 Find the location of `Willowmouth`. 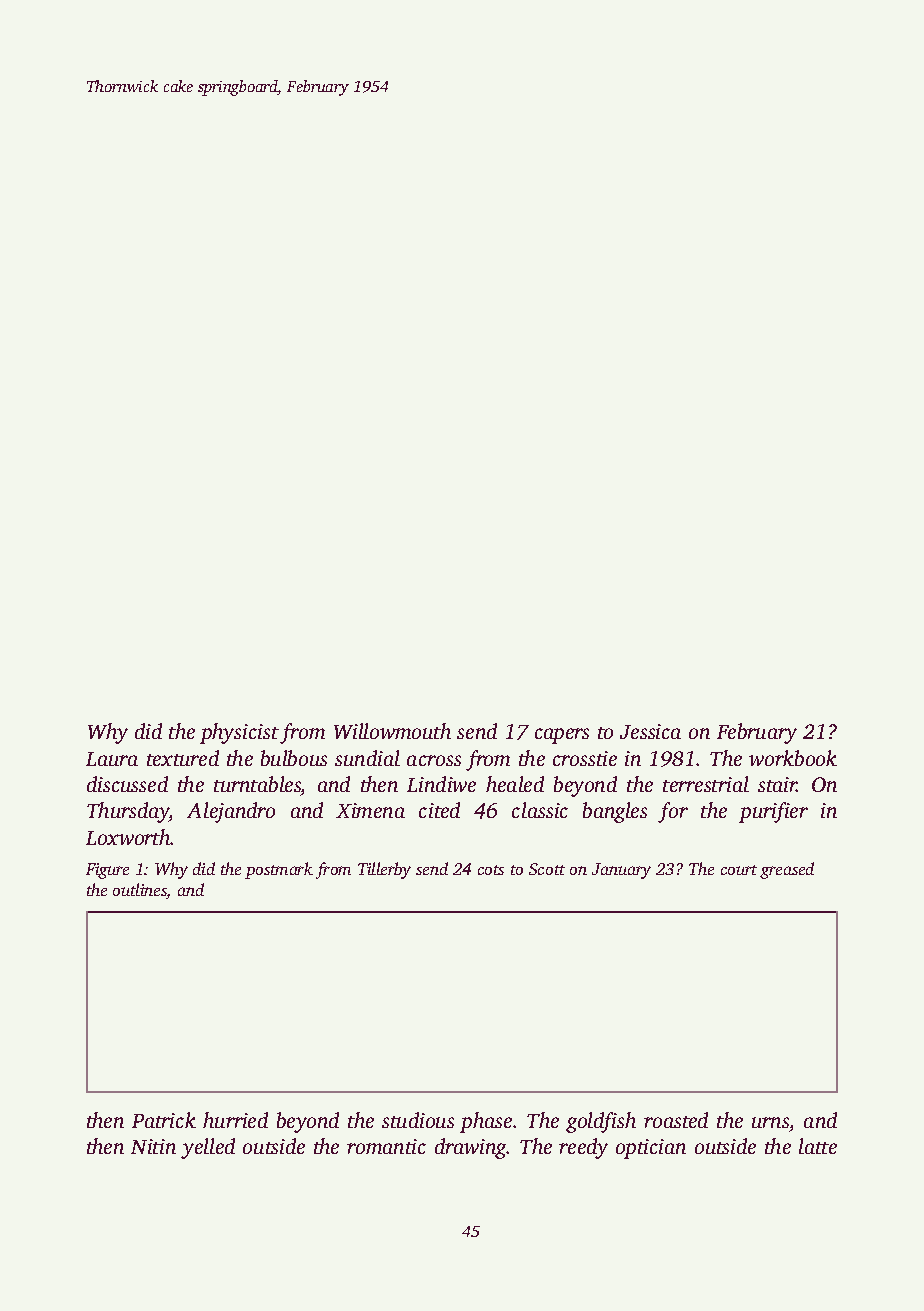

Willowmouth is located at coordinates (392, 731).
